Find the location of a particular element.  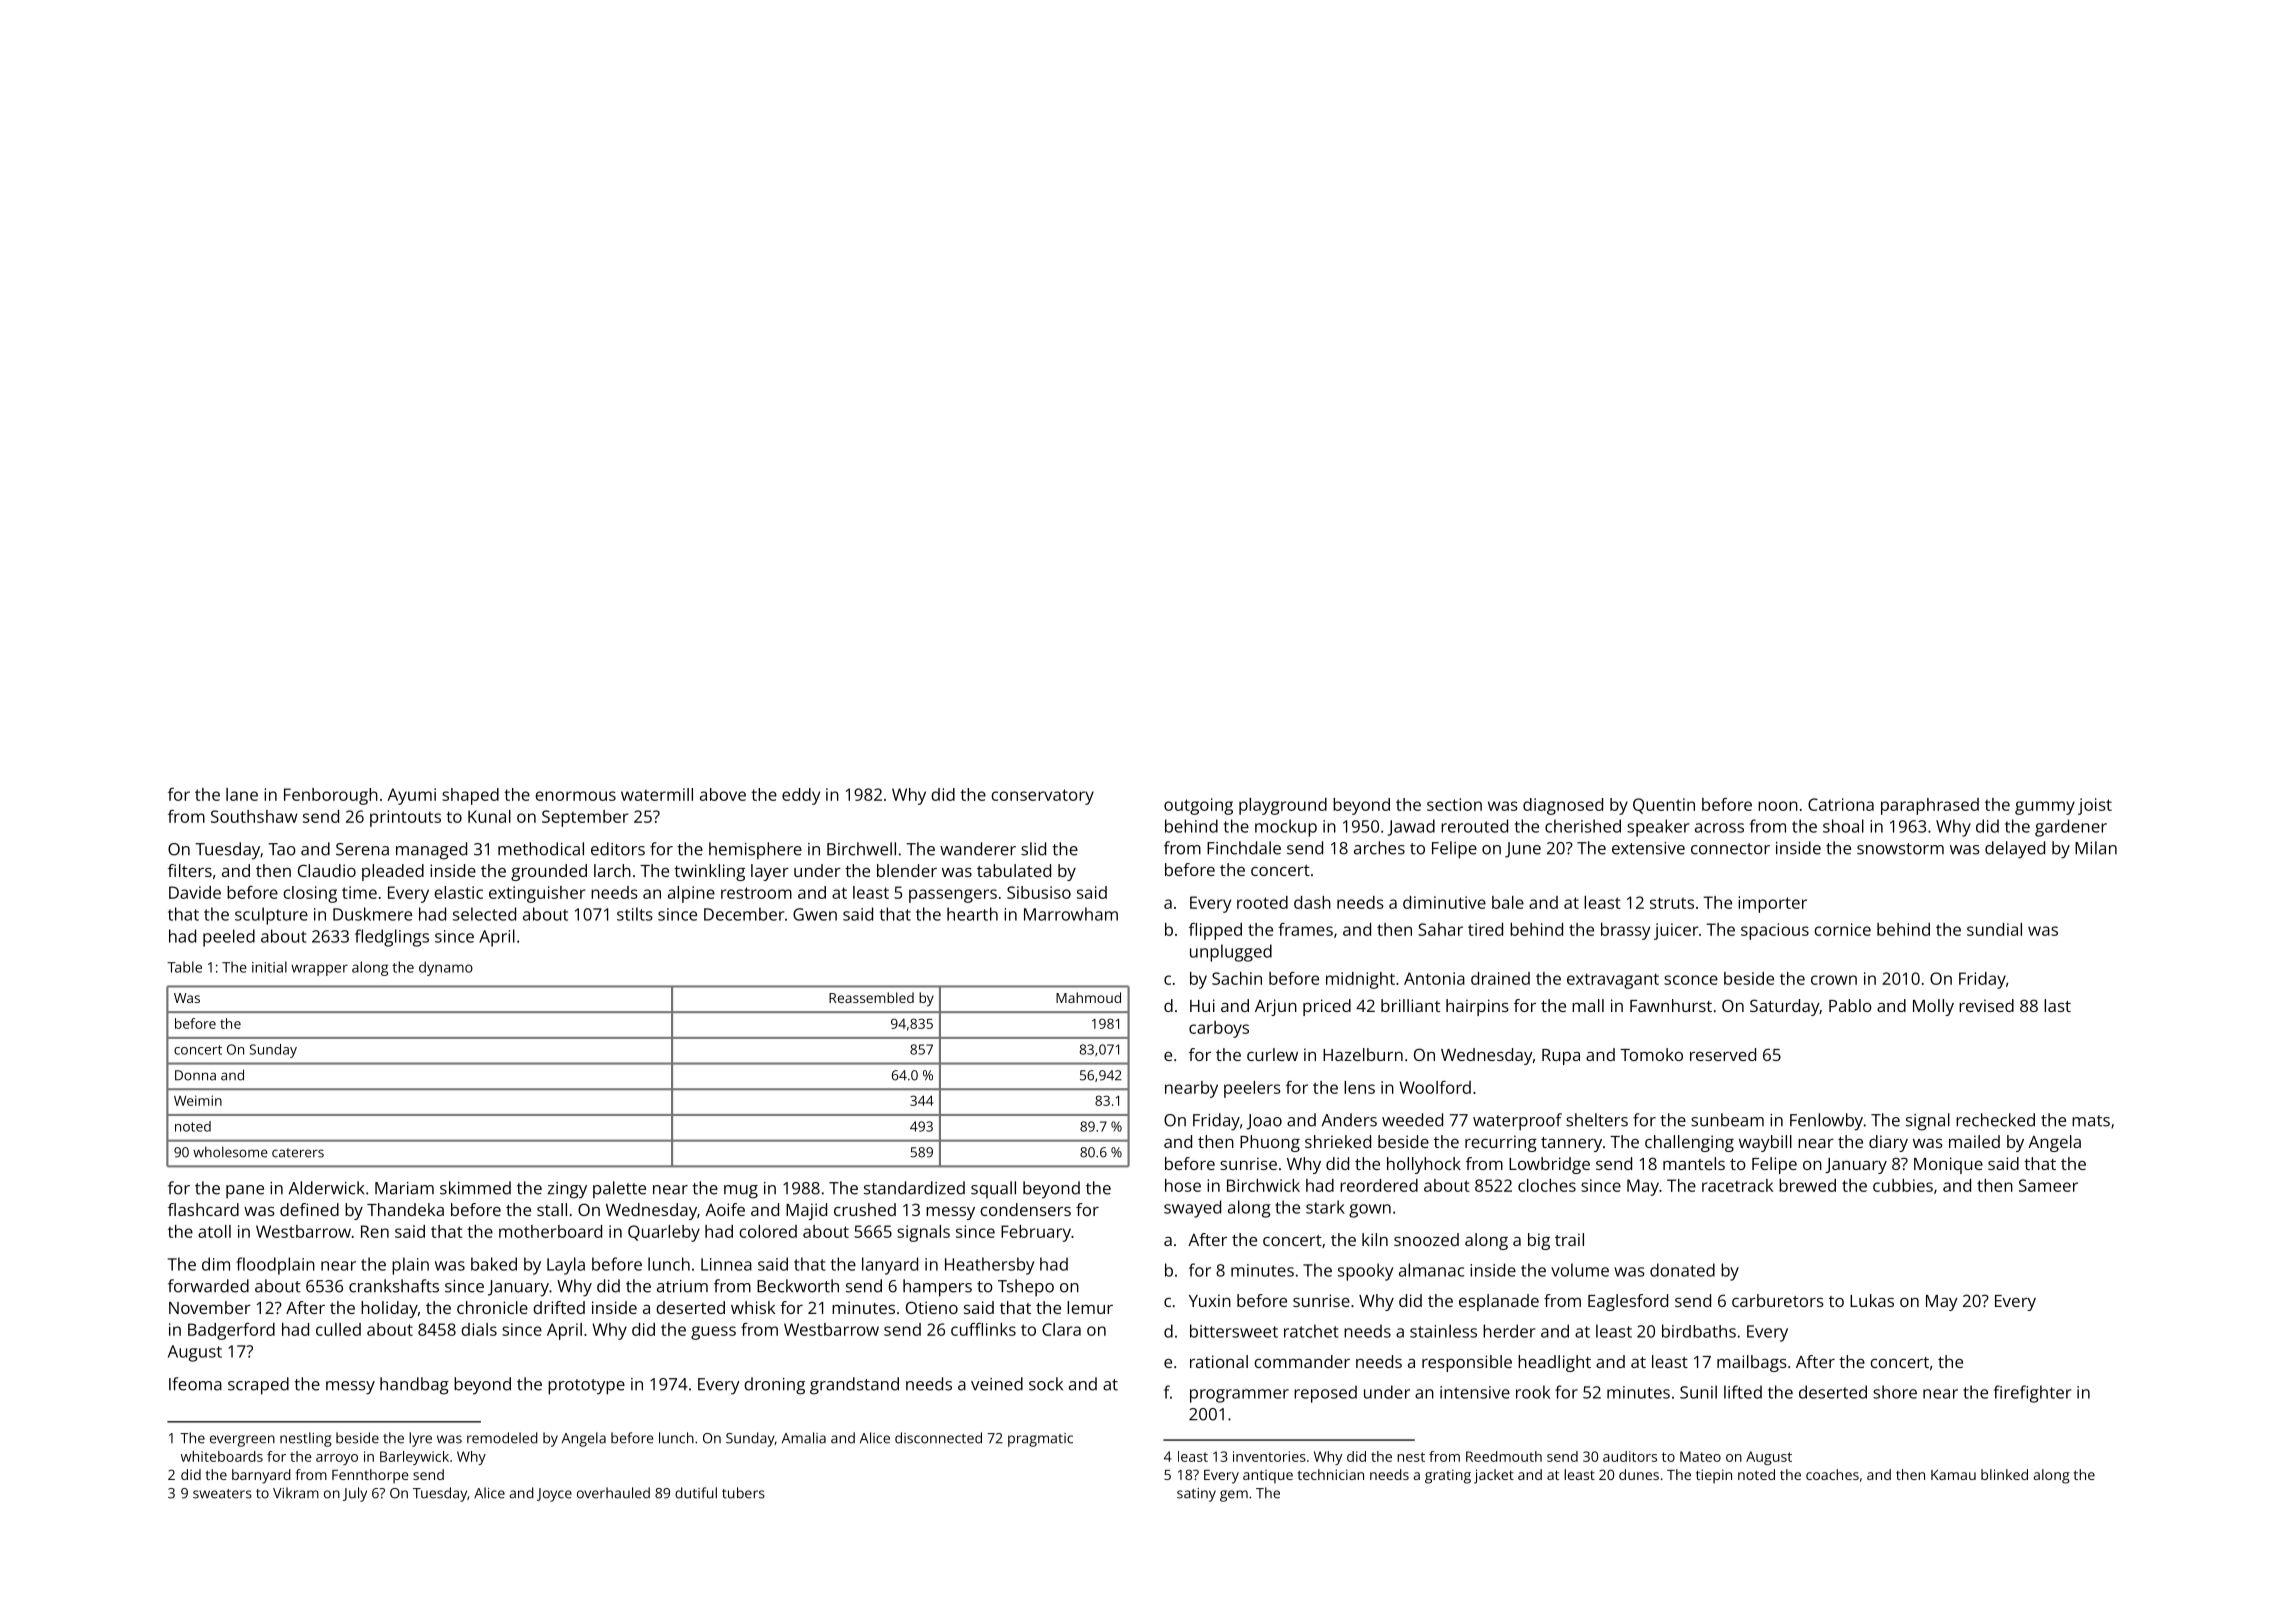

Weimin is located at coordinates (198, 1100).
